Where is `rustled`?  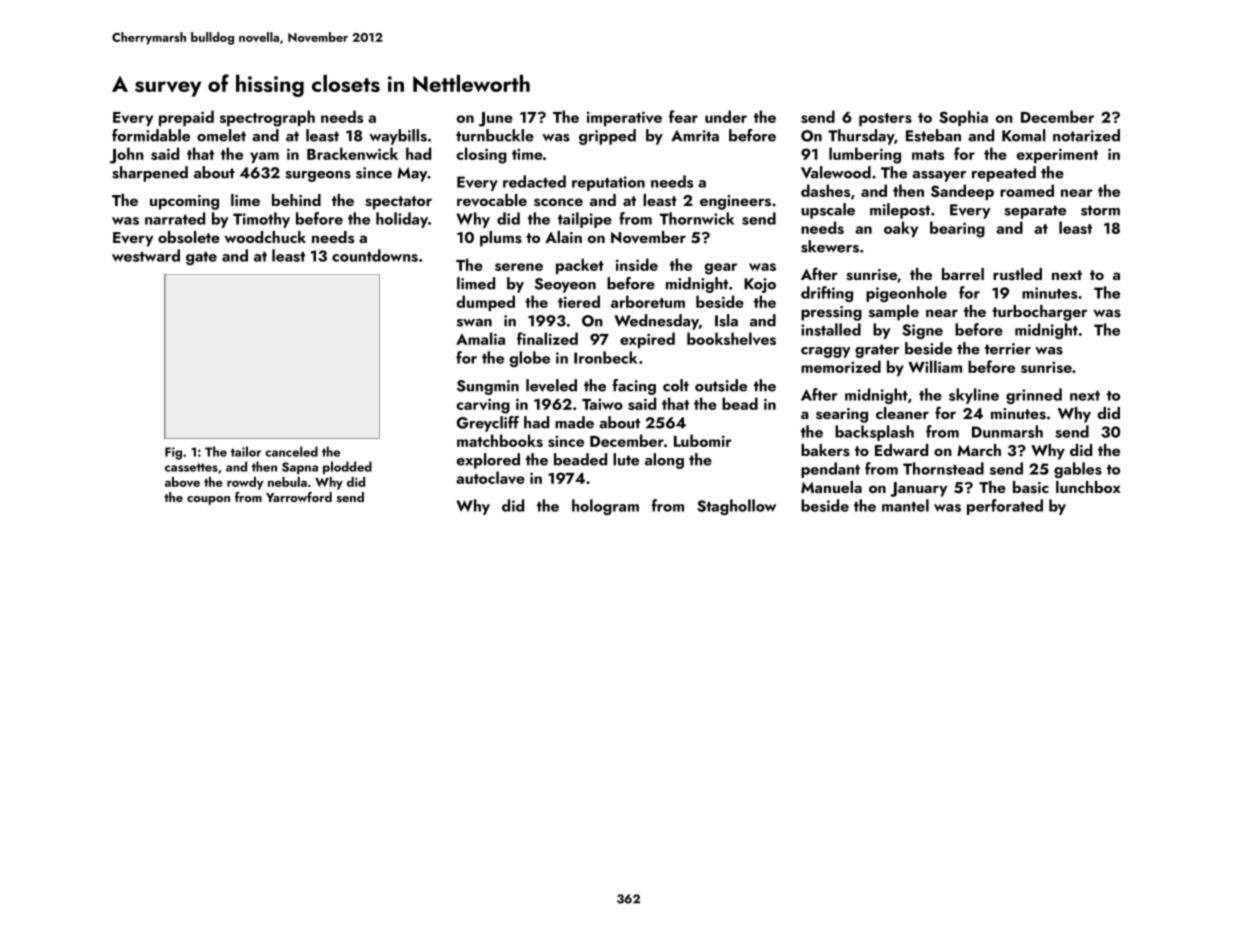
rustled is located at coordinates (1017, 274).
